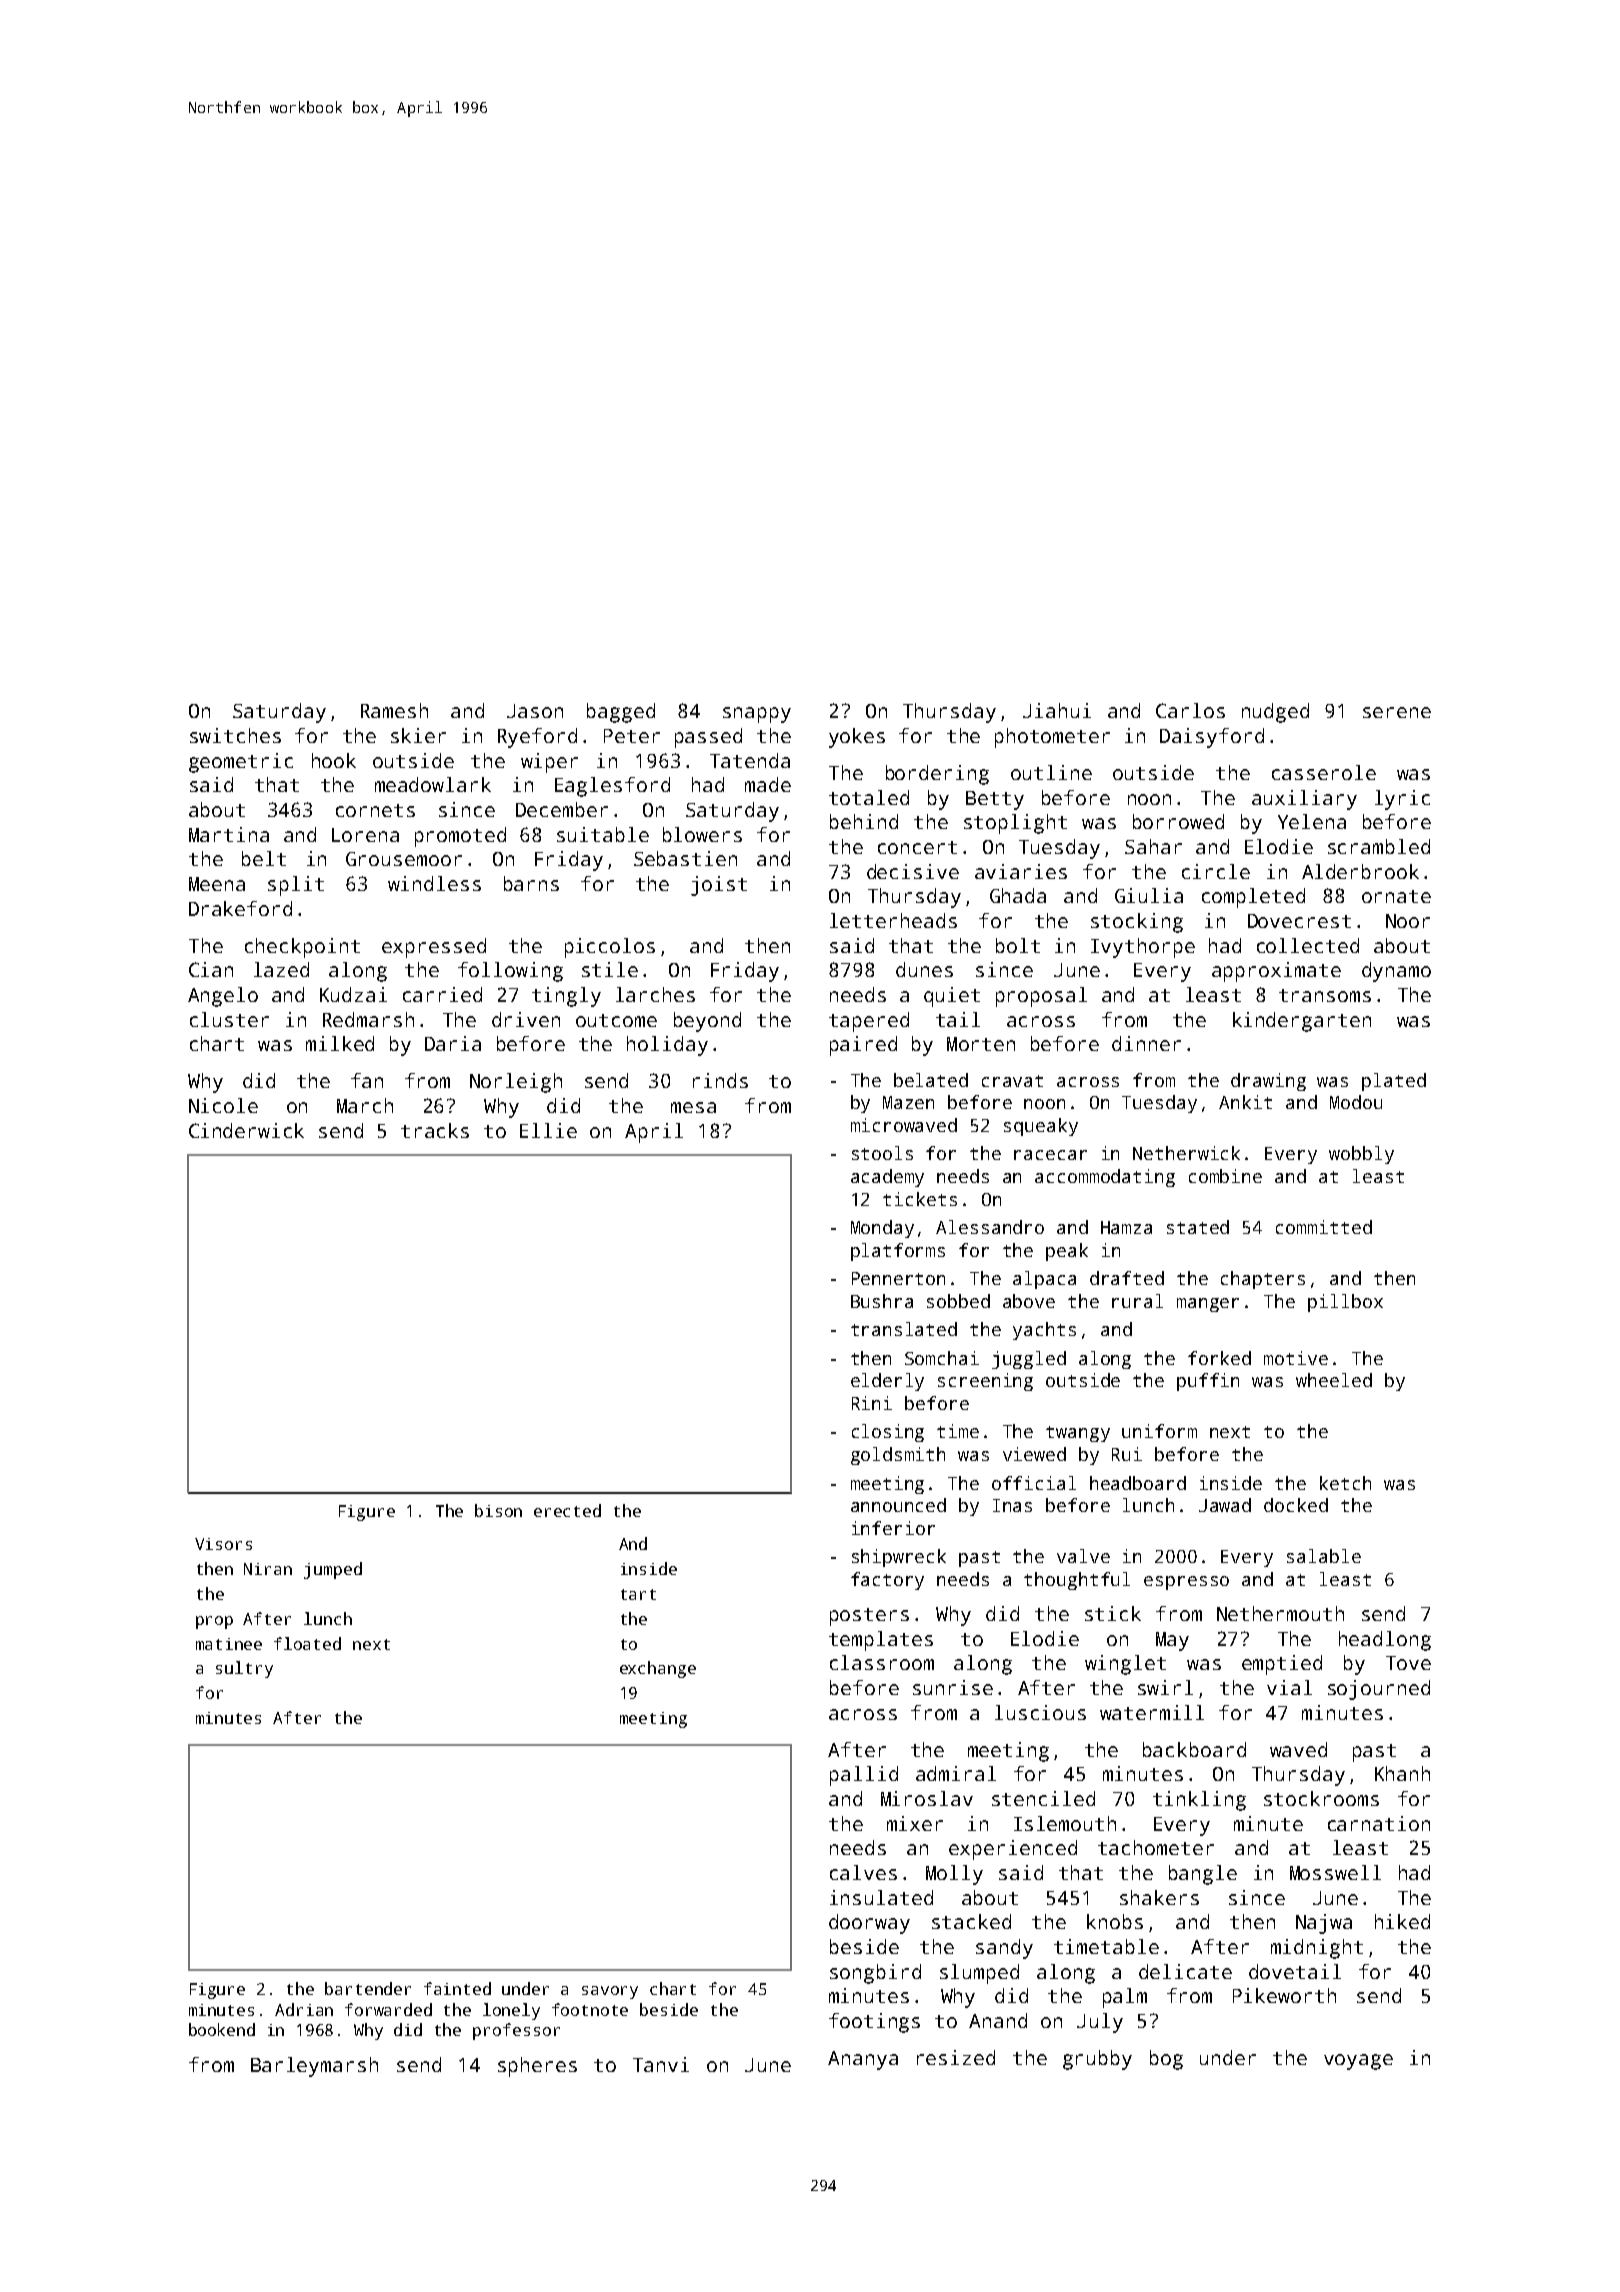  I want to click on classroom, so click(882, 1662).
